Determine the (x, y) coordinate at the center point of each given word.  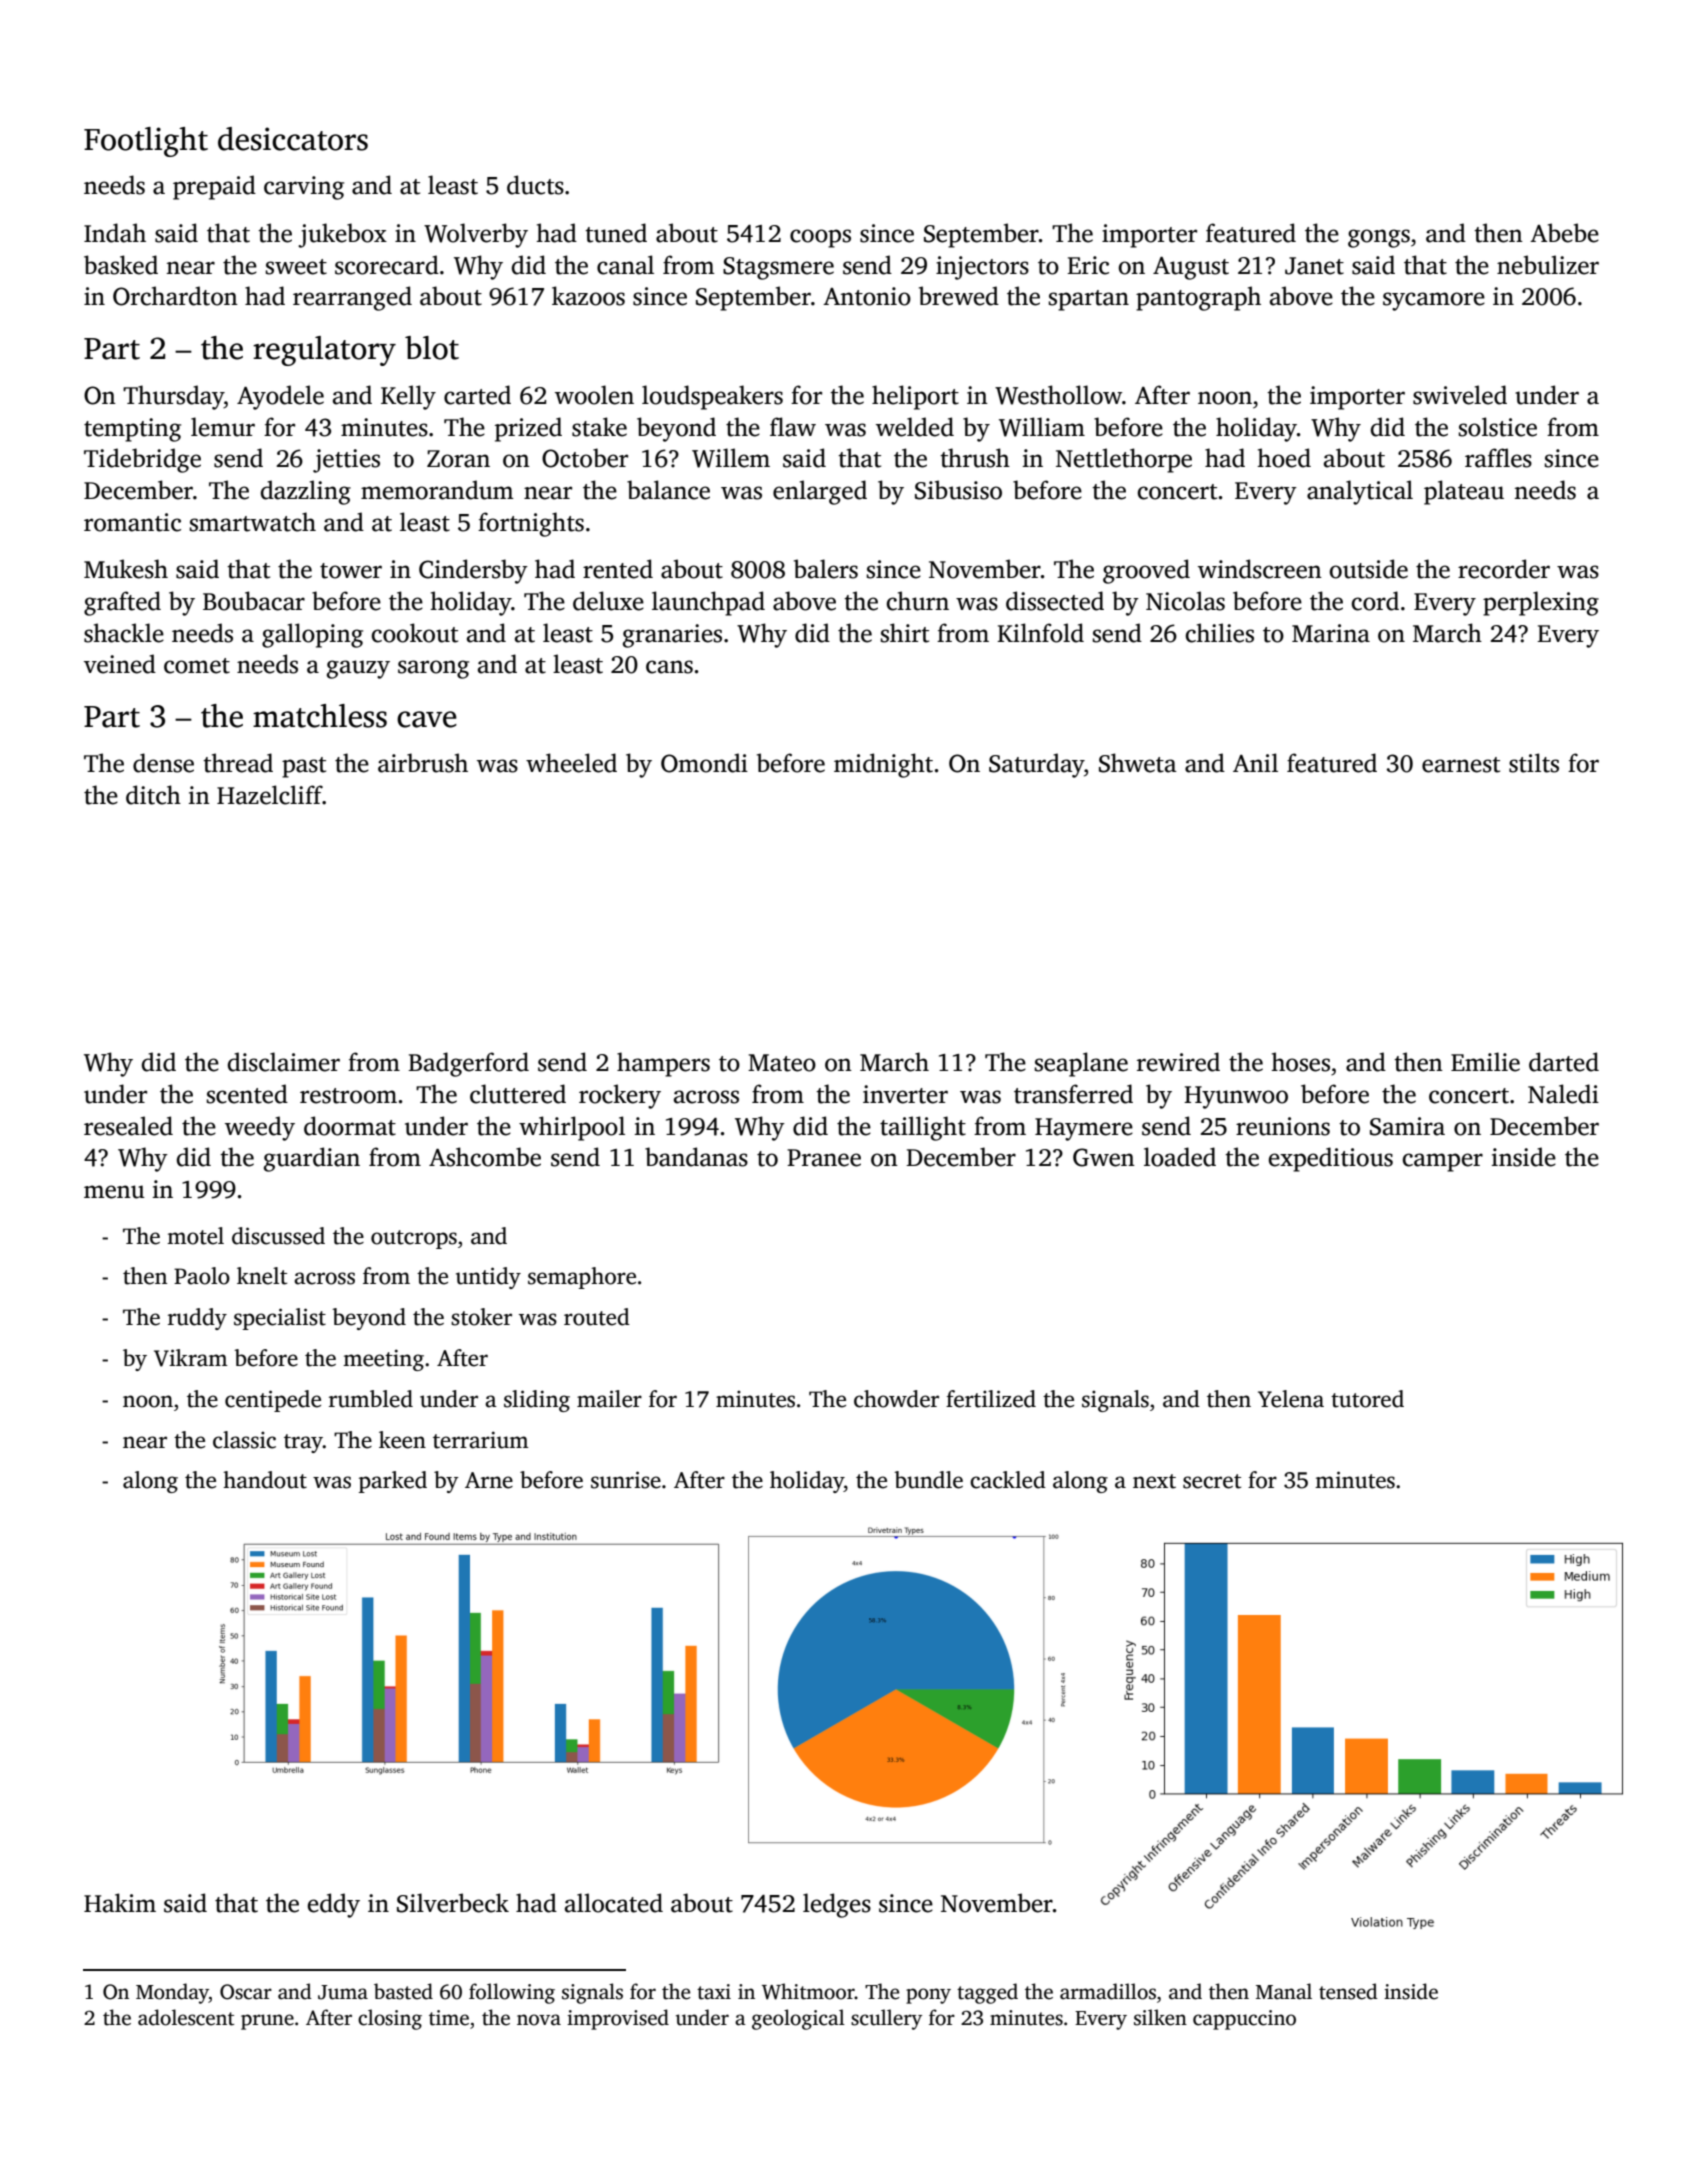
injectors (982, 268)
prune (267, 2022)
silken (1160, 2017)
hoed (1284, 458)
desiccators (293, 139)
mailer (609, 1399)
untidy (488, 1278)
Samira (1407, 1126)
